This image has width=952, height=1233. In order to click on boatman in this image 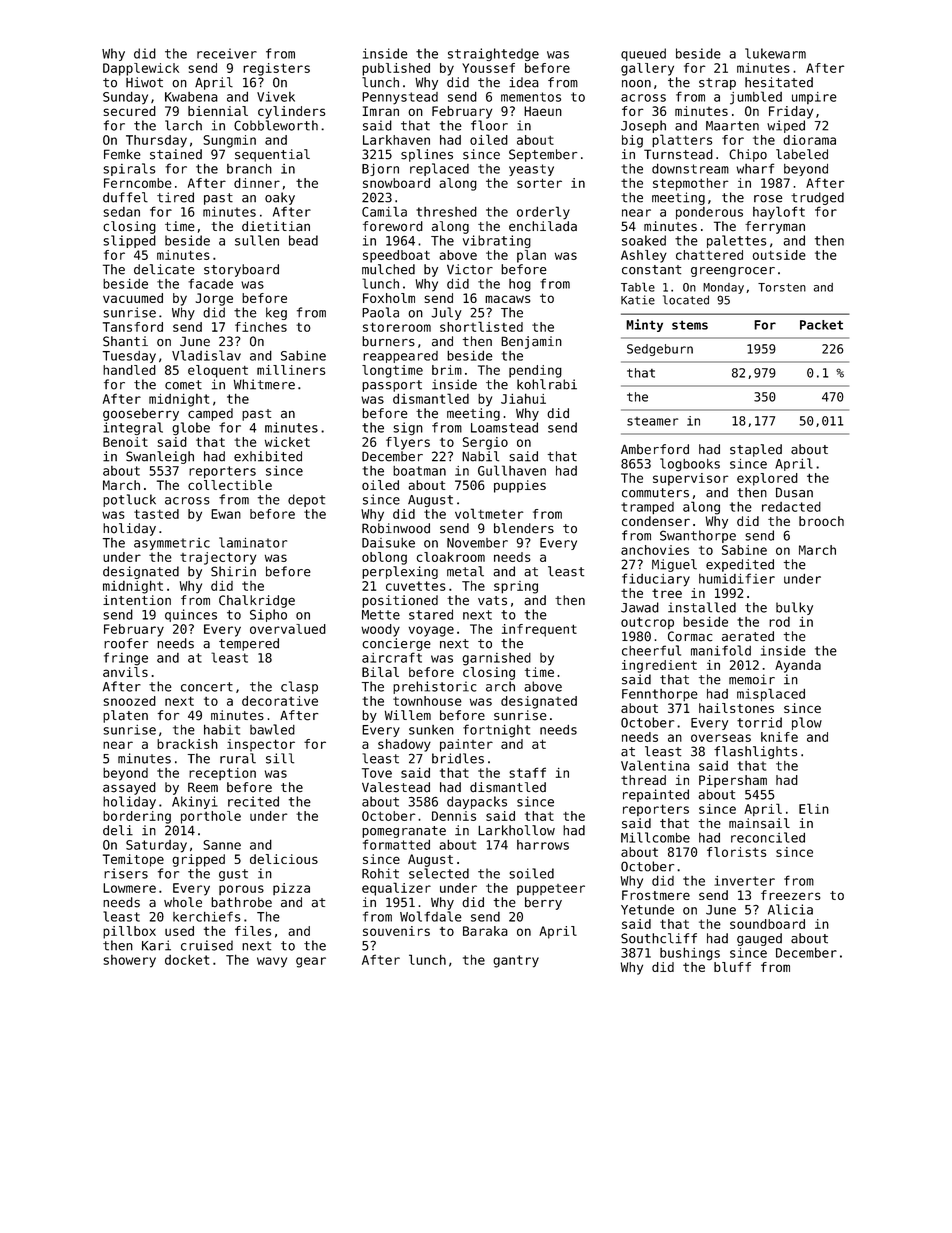, I will do `click(419, 471)`.
